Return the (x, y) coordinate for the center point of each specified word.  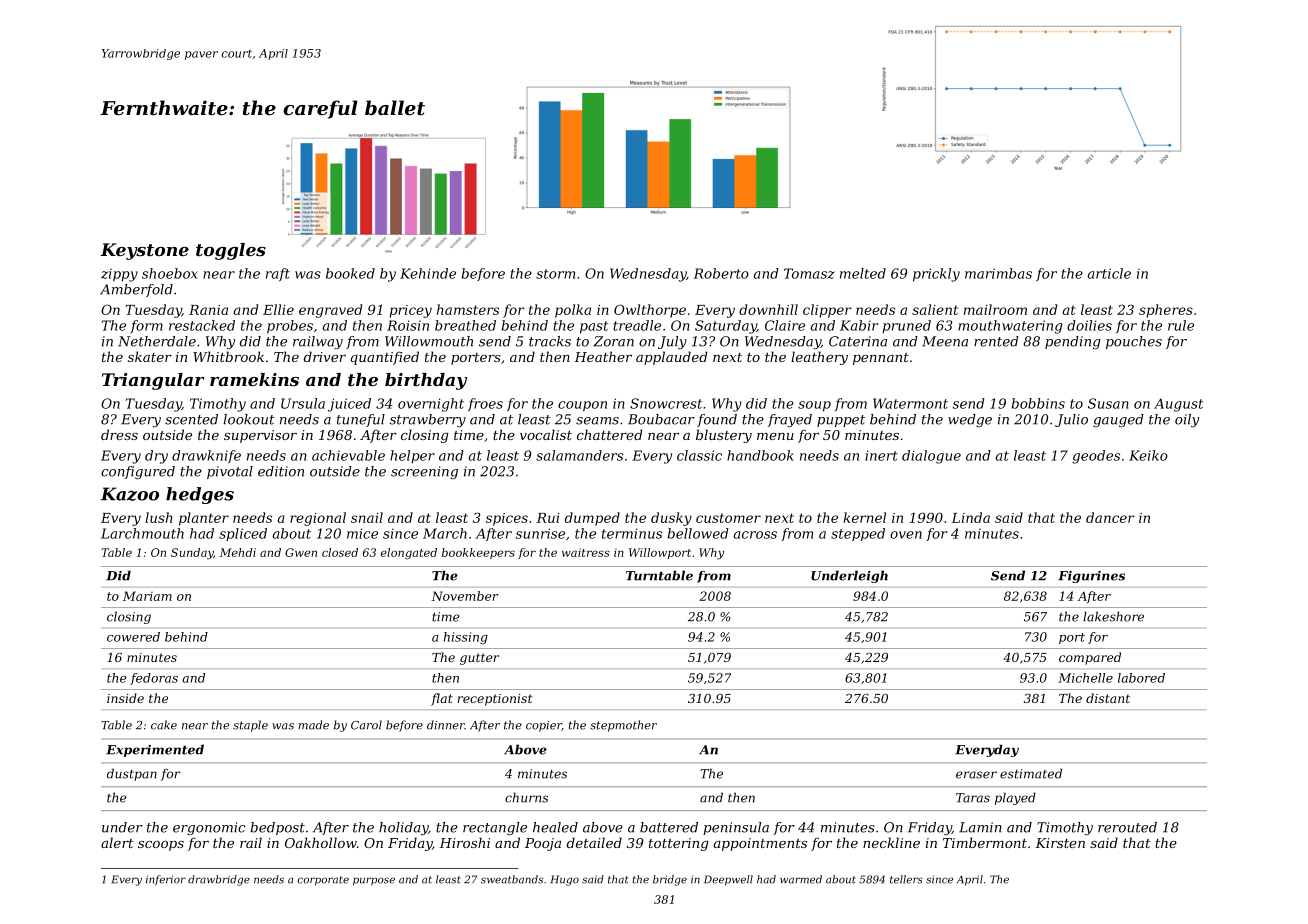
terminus (632, 533)
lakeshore (1113, 616)
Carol (366, 725)
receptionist (494, 700)
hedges (200, 495)
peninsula (736, 828)
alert (117, 842)
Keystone (144, 251)
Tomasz (809, 273)
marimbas (998, 273)
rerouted (1127, 827)
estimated (1031, 773)
